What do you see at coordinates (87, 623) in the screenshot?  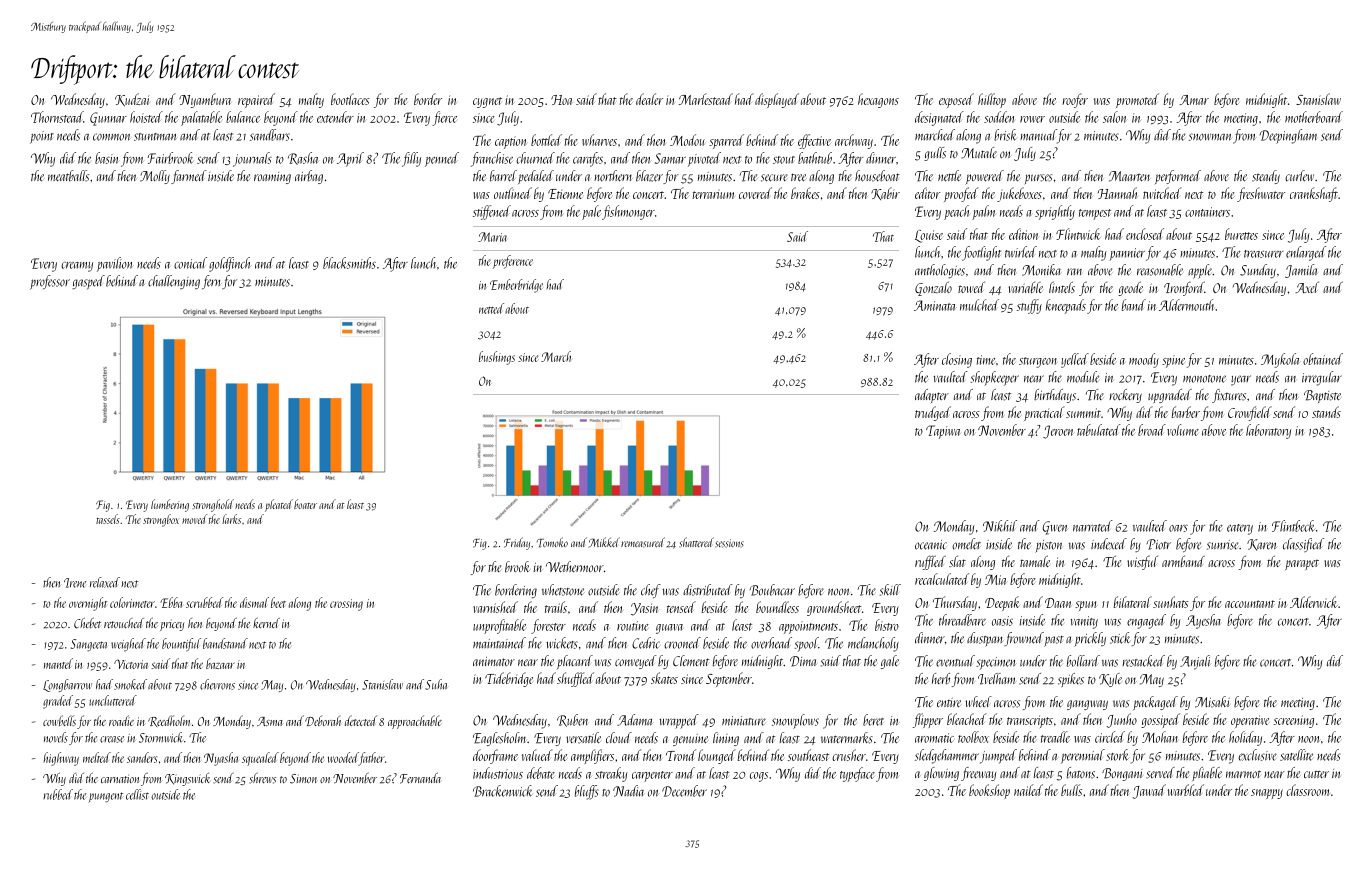 I see `Chebet` at bounding box center [87, 623].
